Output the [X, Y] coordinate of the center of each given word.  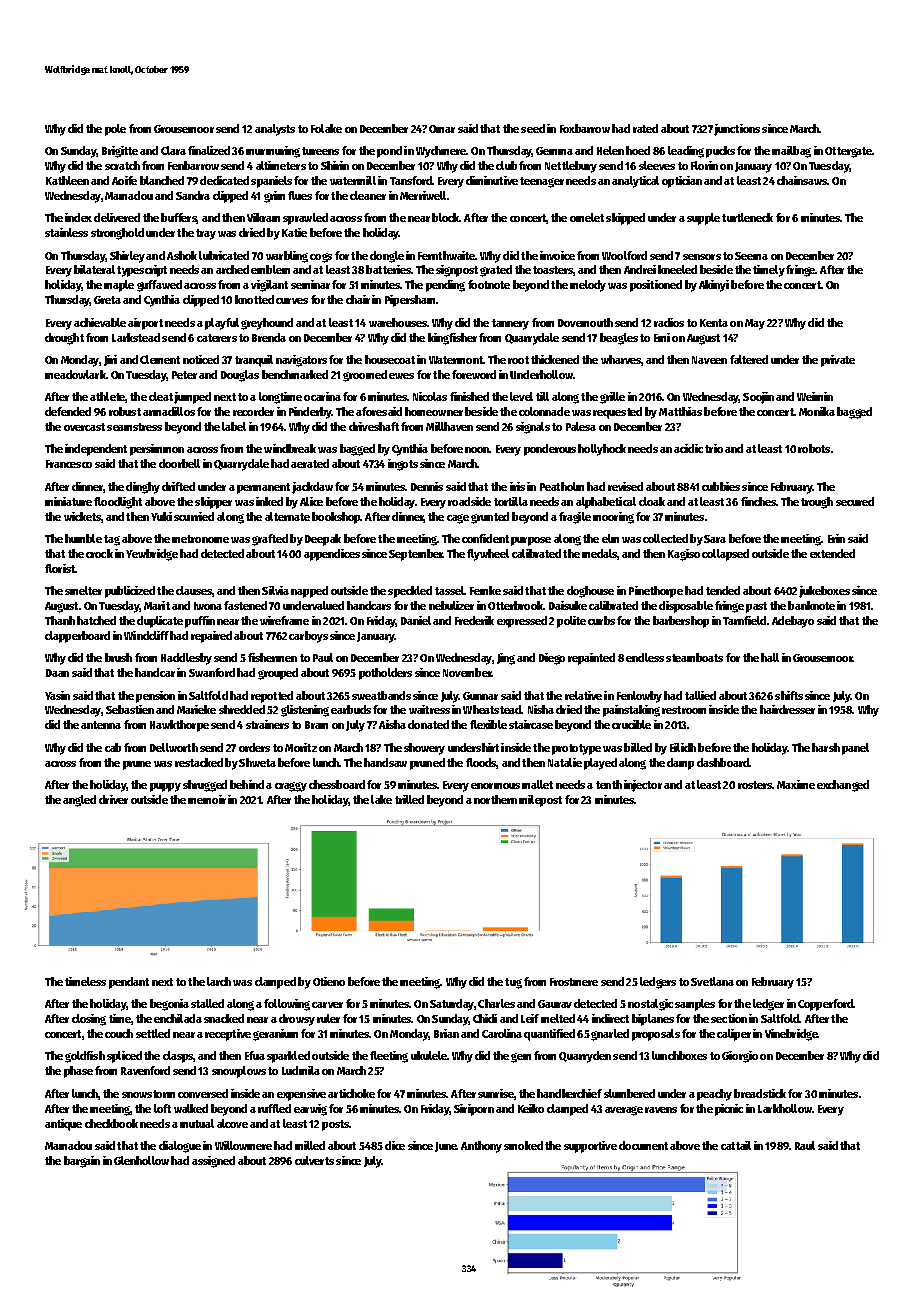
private [838, 361]
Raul [805, 1145]
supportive [590, 1147]
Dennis [427, 486]
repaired [211, 637]
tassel [449, 590]
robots [814, 448]
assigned [213, 1162]
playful [222, 324]
